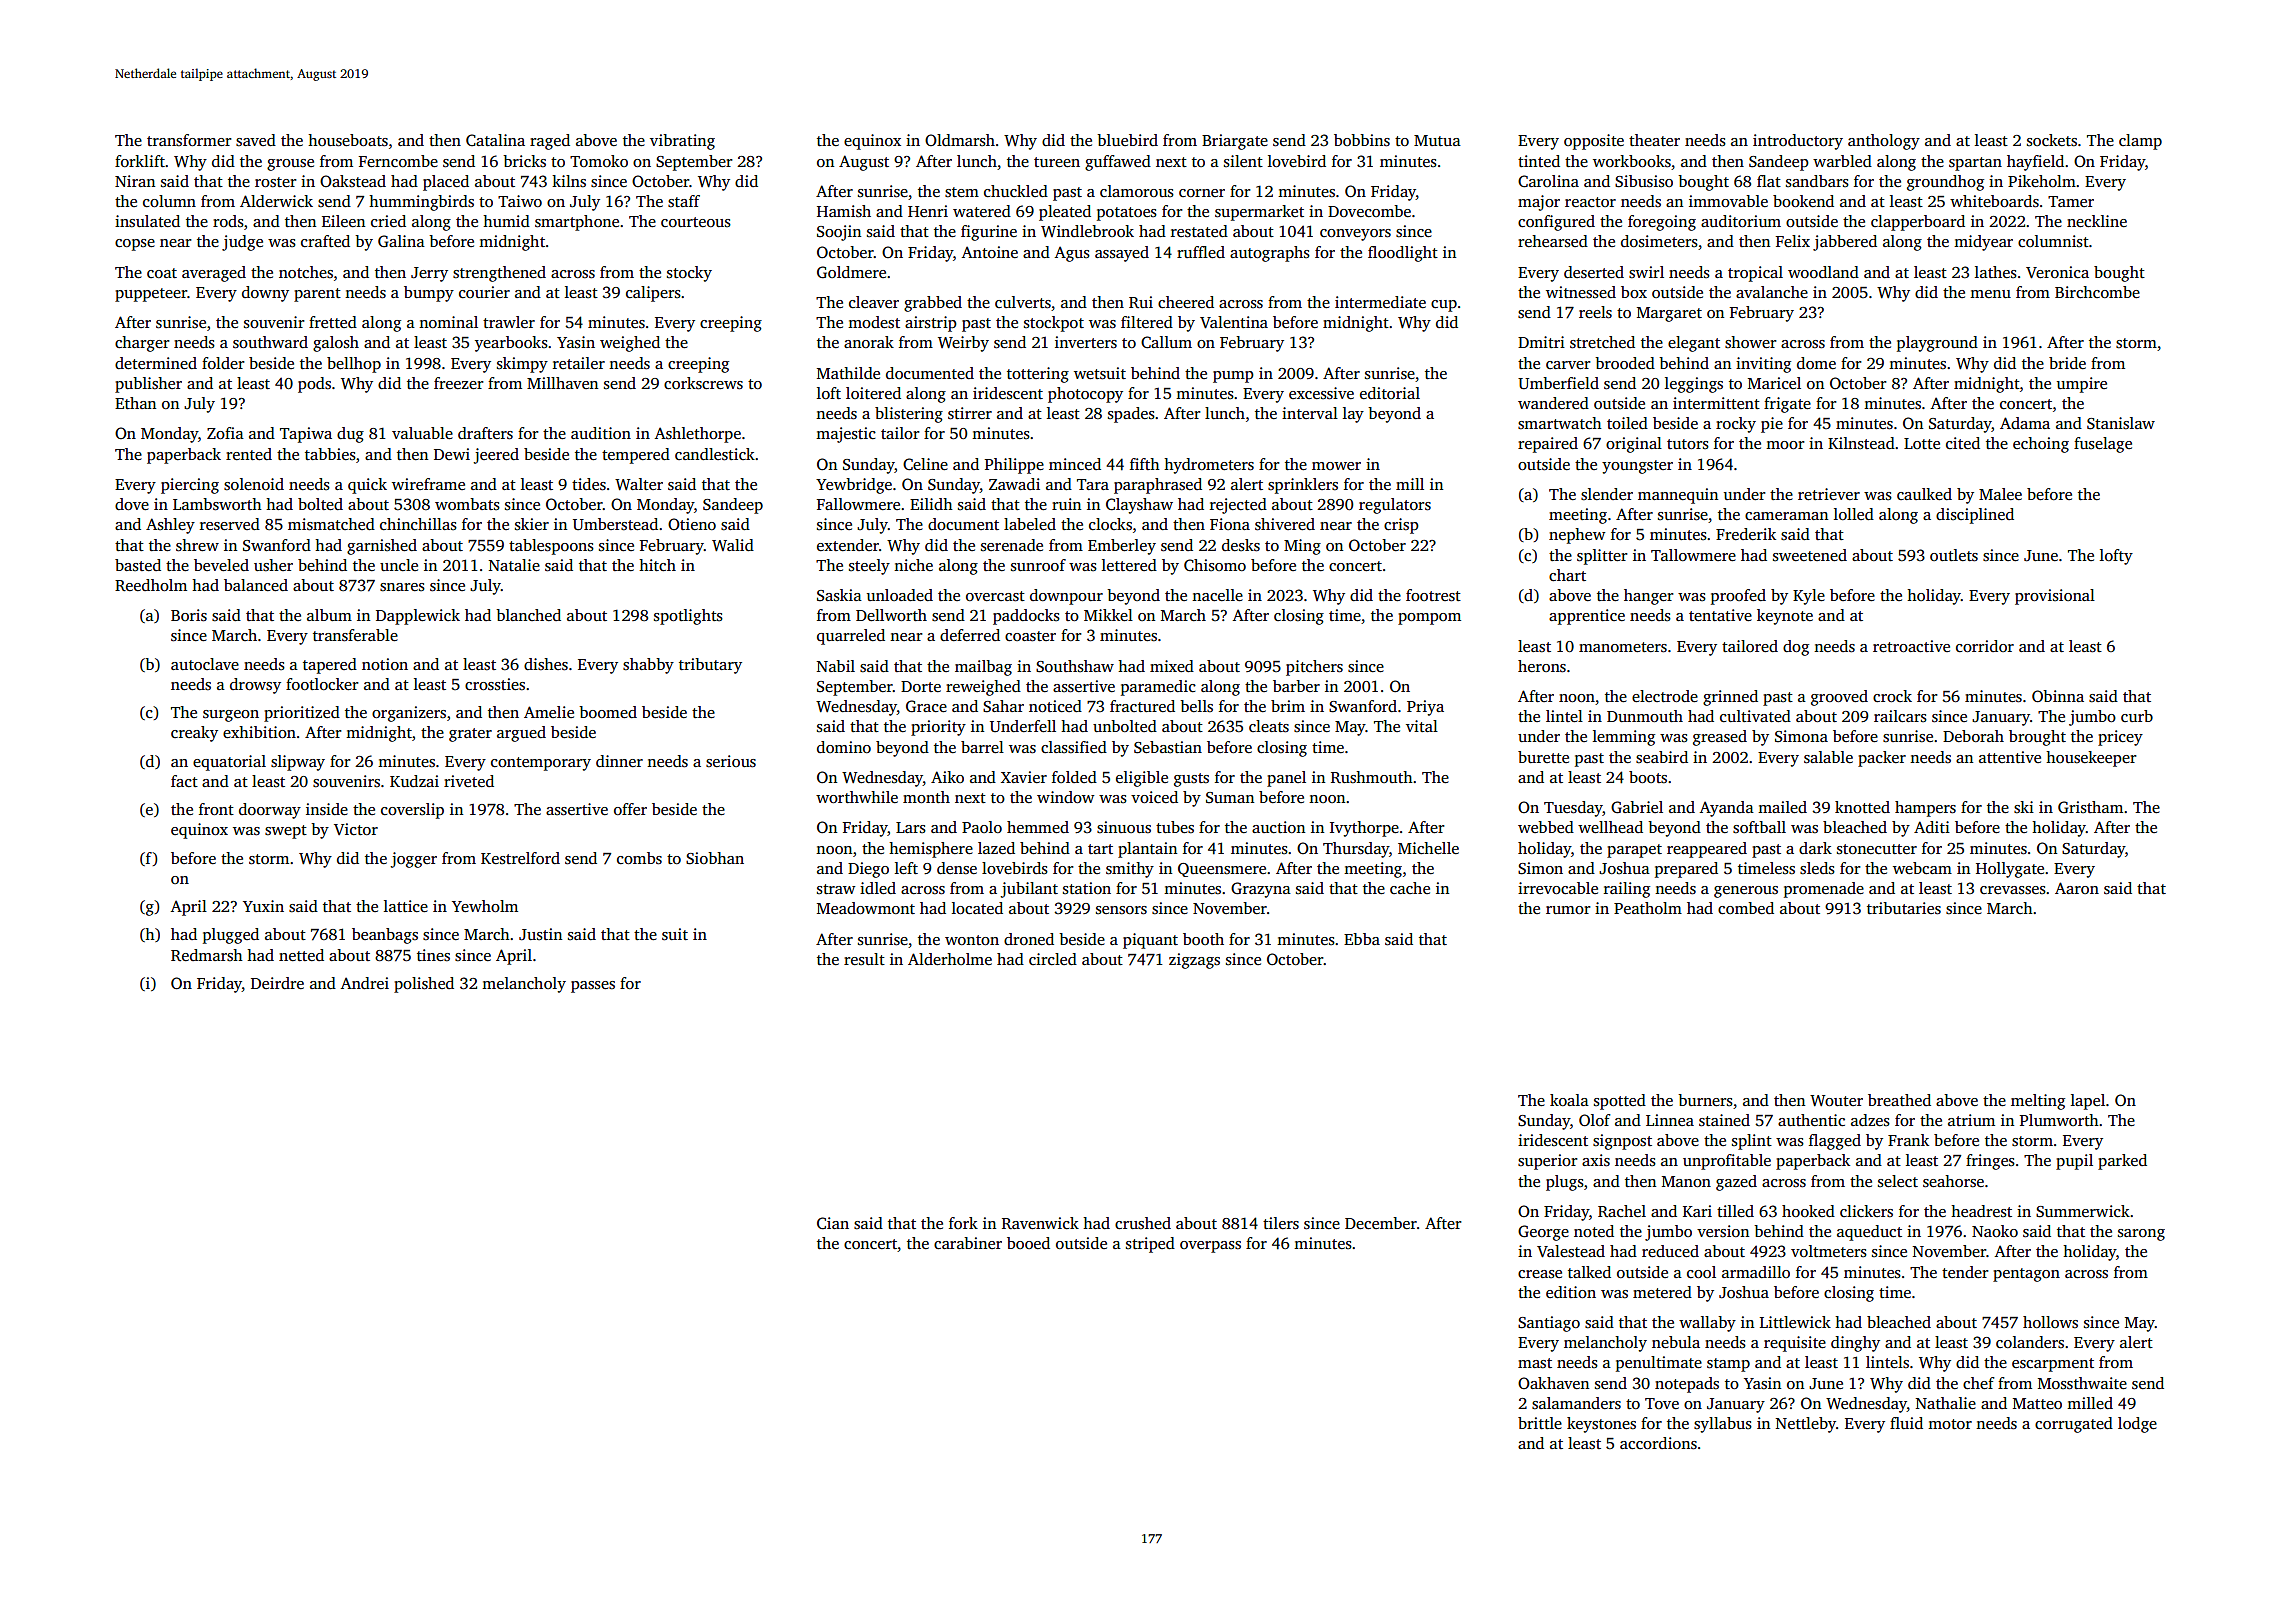 The image size is (2282, 1614). What do you see at coordinates (833, 1223) in the document?
I see `Cian` at bounding box center [833, 1223].
